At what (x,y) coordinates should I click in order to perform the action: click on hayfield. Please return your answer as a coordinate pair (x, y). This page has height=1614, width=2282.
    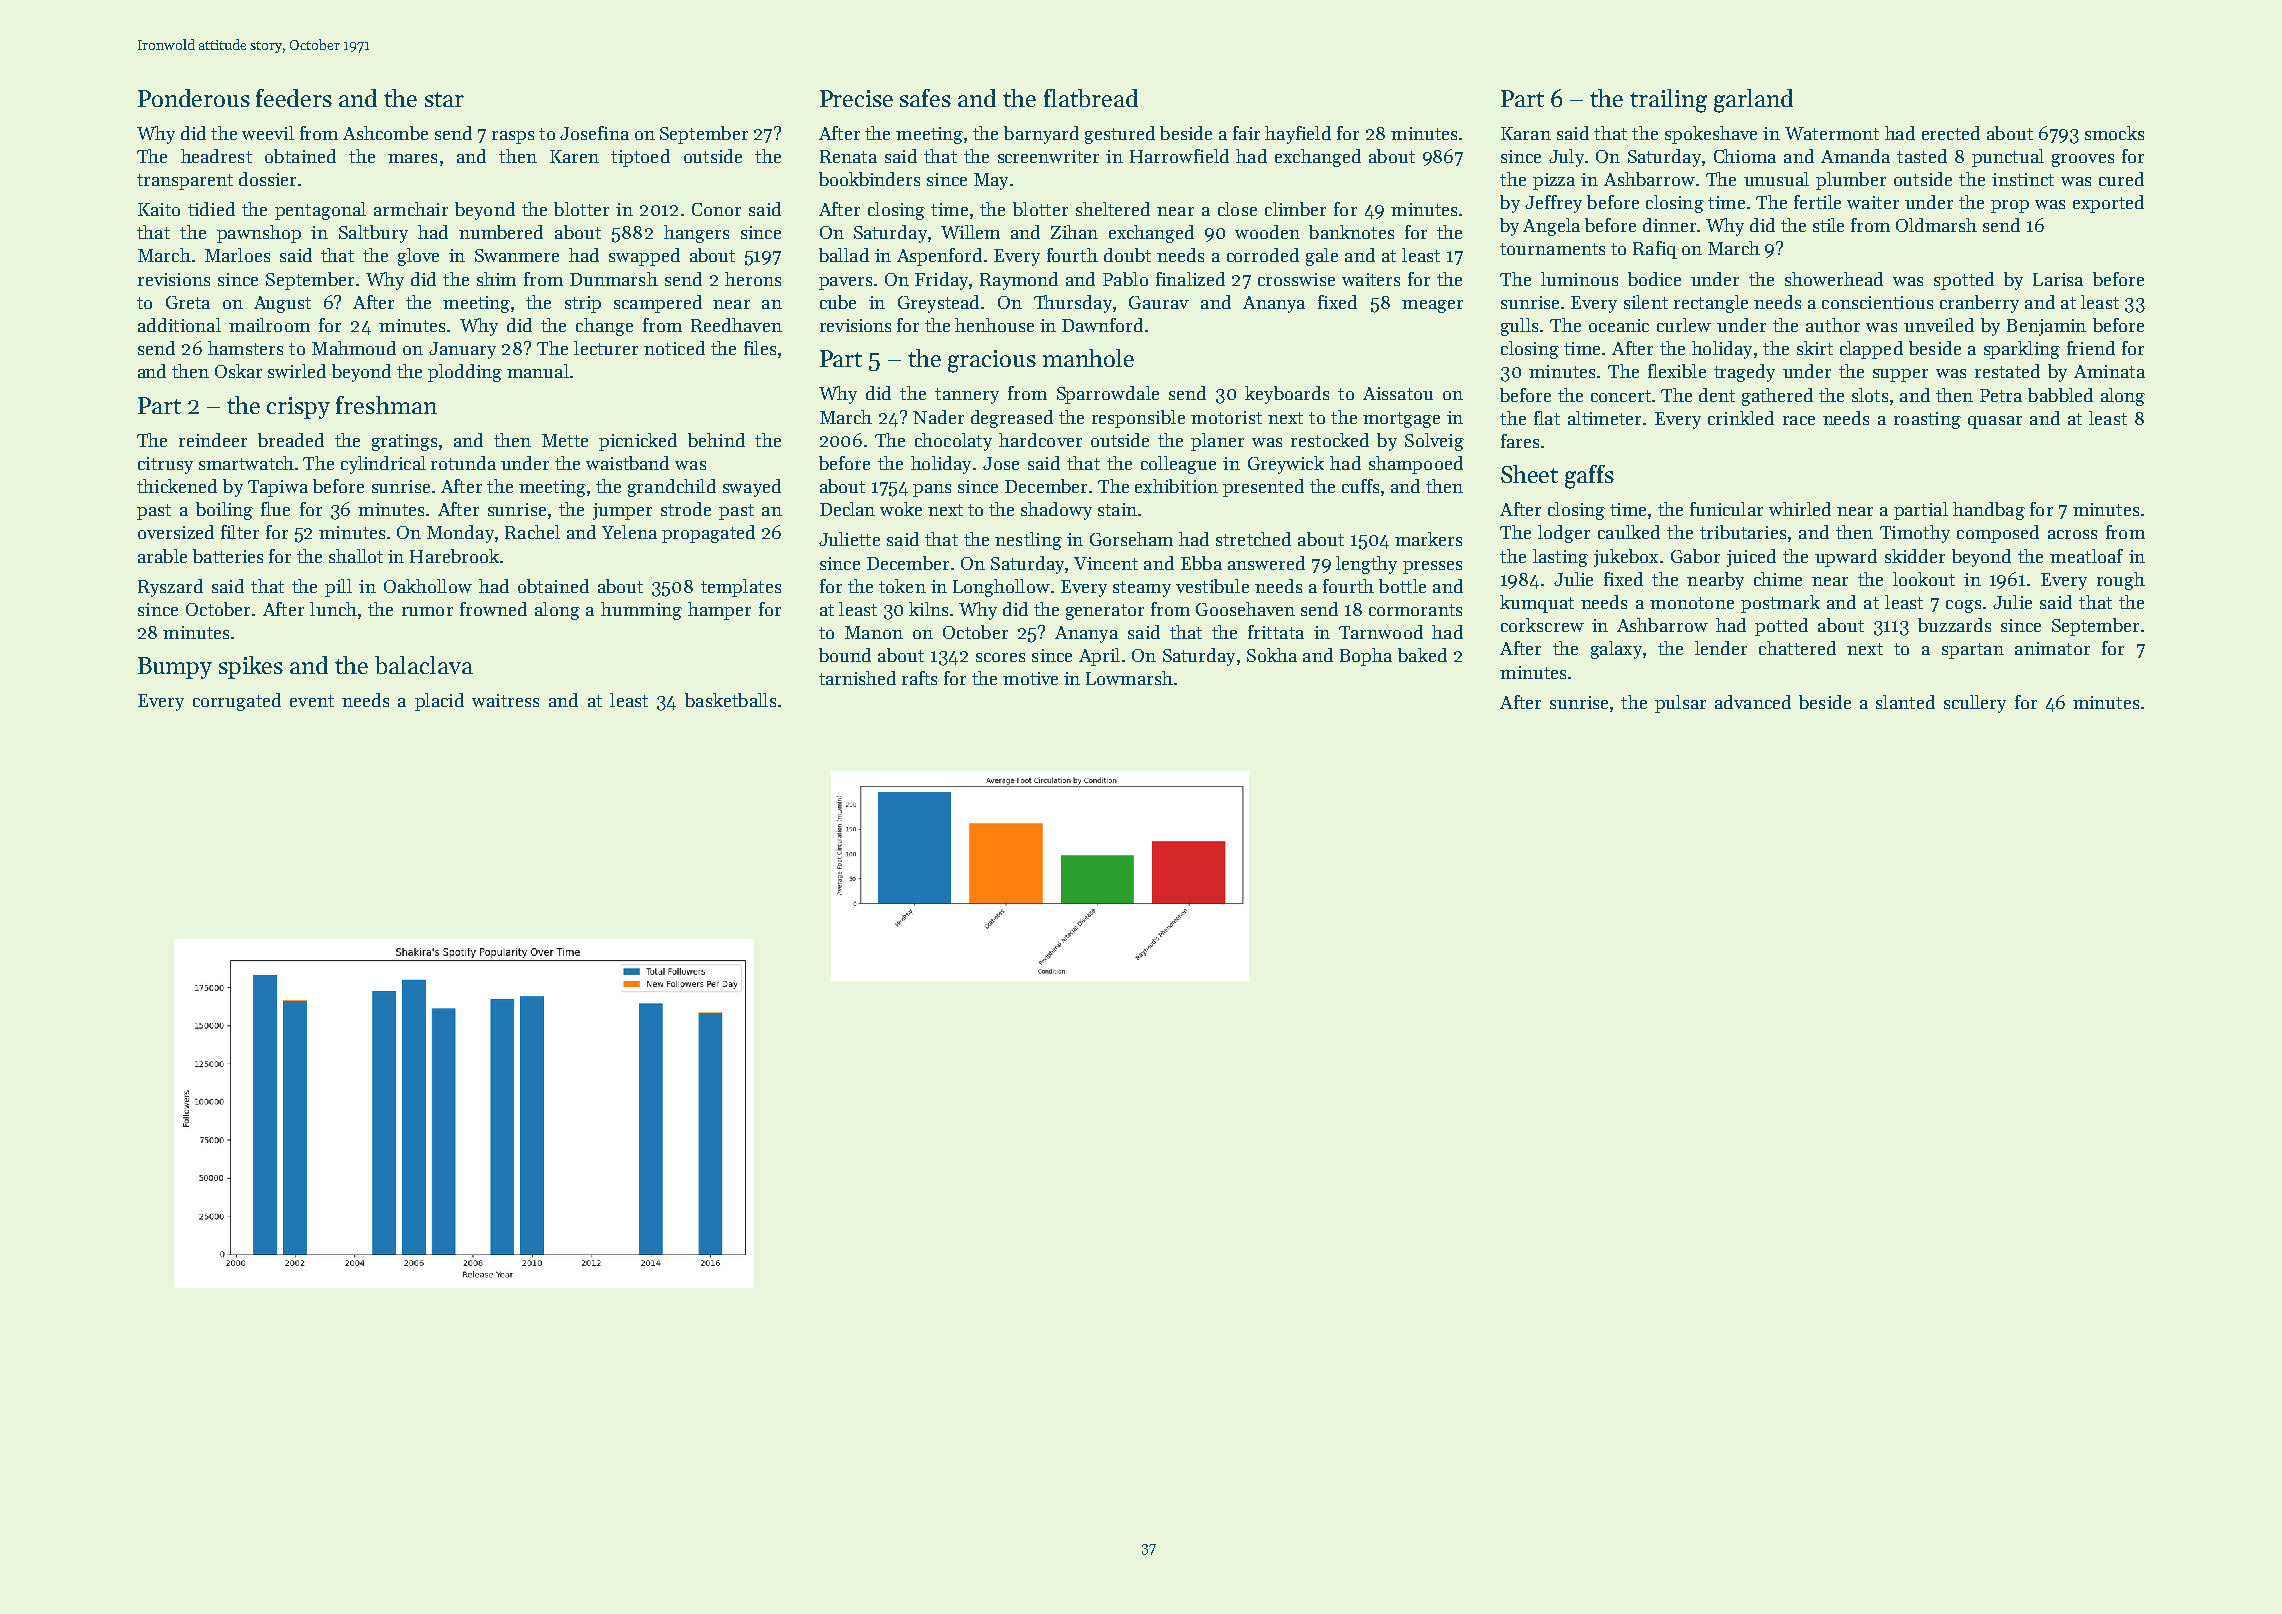
    Looking at the image, I should click on (1298, 135).
